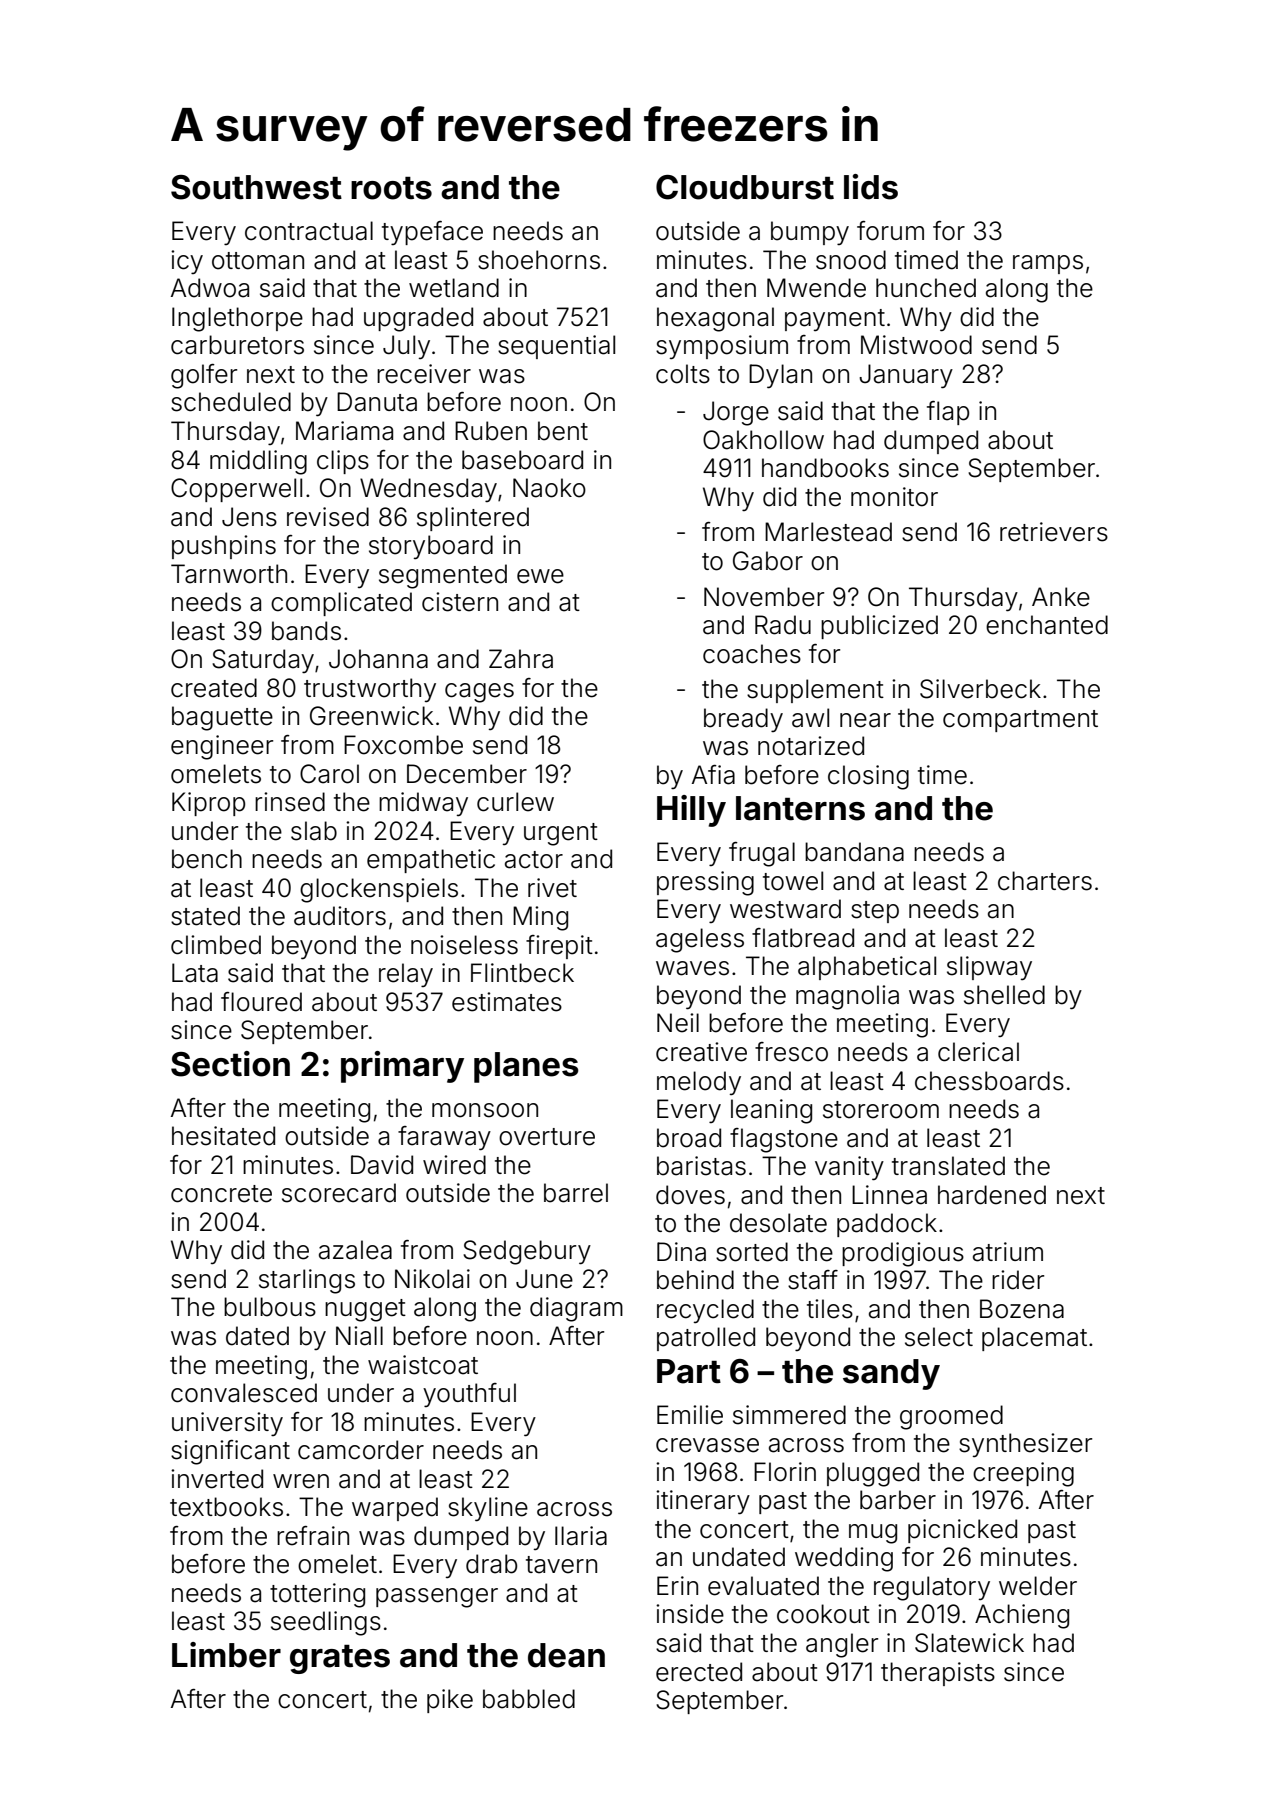 The image size is (1280, 1810). Describe the element at coordinates (715, 319) in the screenshot. I see `hexagonal` at that location.
